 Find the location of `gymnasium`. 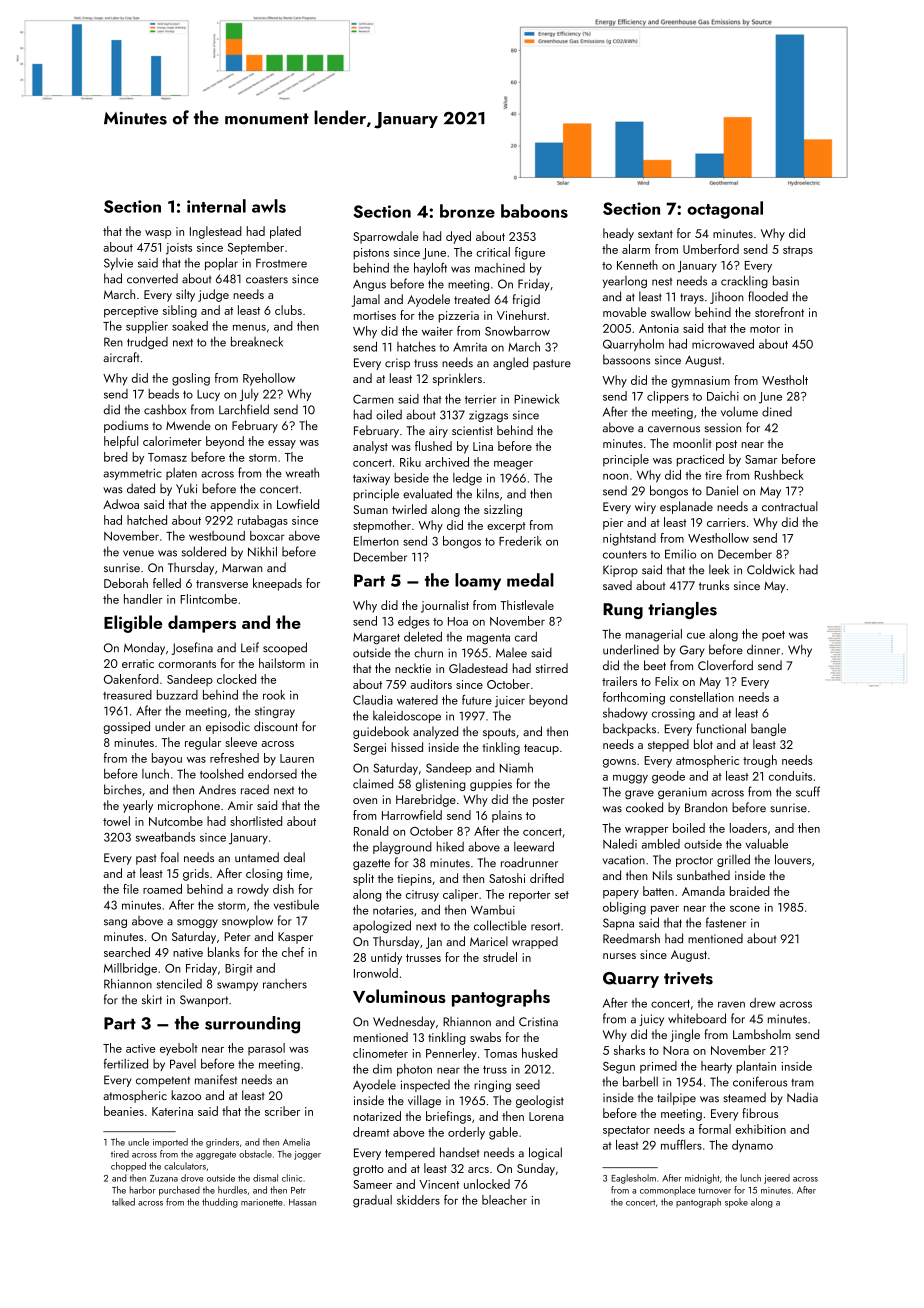

gymnasium is located at coordinates (700, 382).
